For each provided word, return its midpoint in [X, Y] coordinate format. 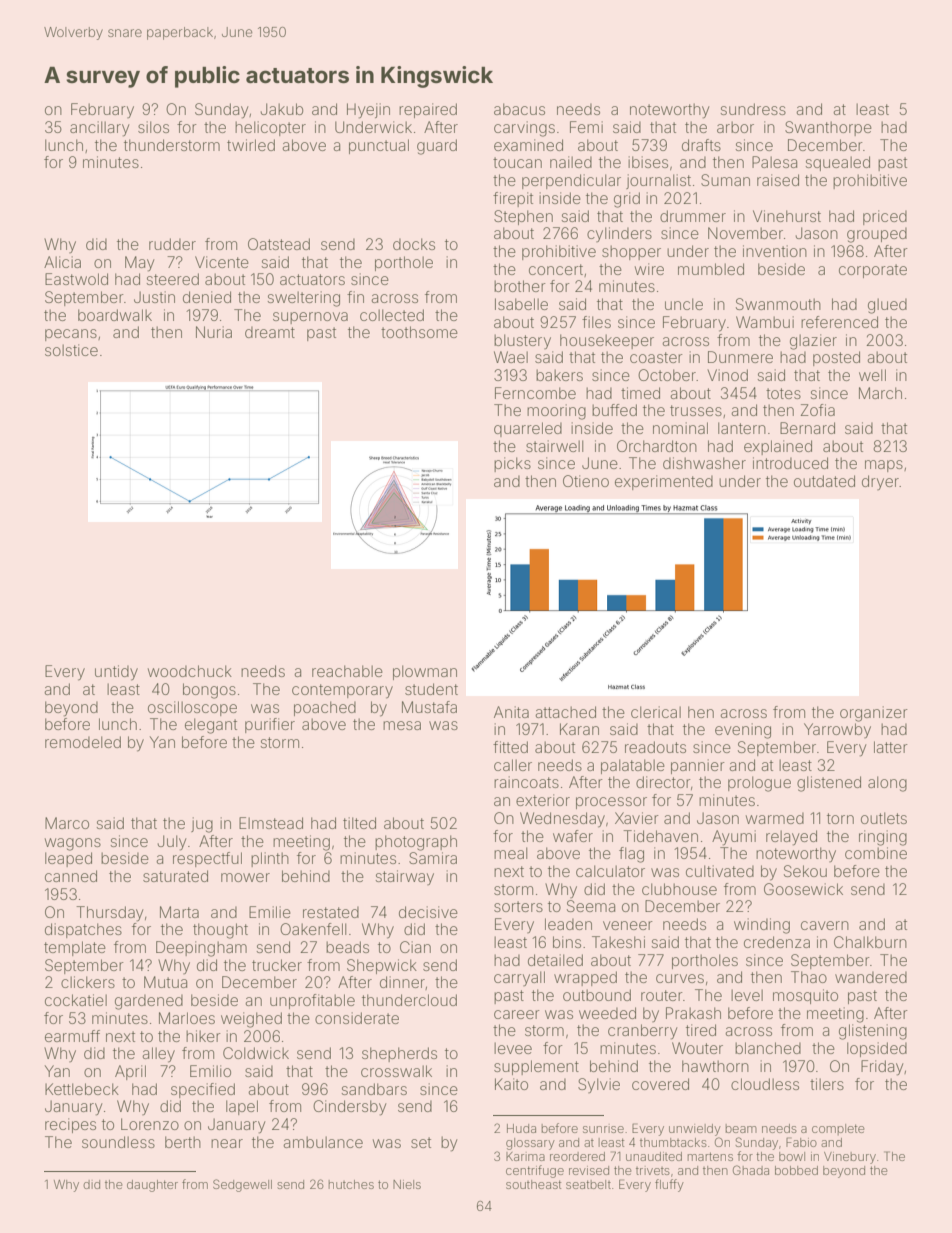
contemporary [342, 691]
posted [836, 358]
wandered [871, 977]
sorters [518, 906]
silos [153, 127]
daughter [152, 1186]
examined [528, 145]
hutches [351, 1184]
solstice [71, 350]
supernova [310, 318]
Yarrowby [837, 730]
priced [885, 217]
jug [202, 825]
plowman [425, 672]
